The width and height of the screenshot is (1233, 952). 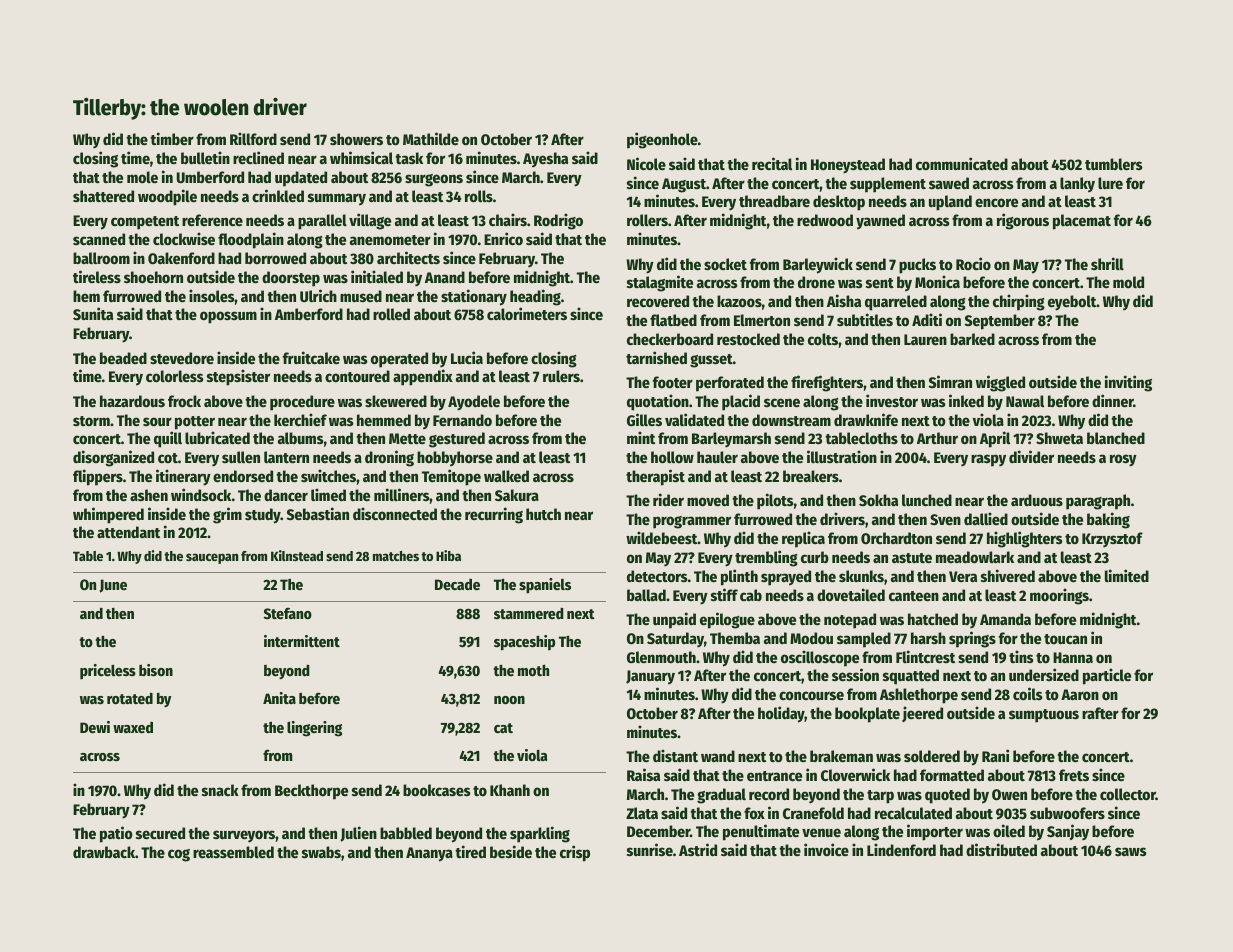 I want to click on recurring, so click(x=494, y=515).
